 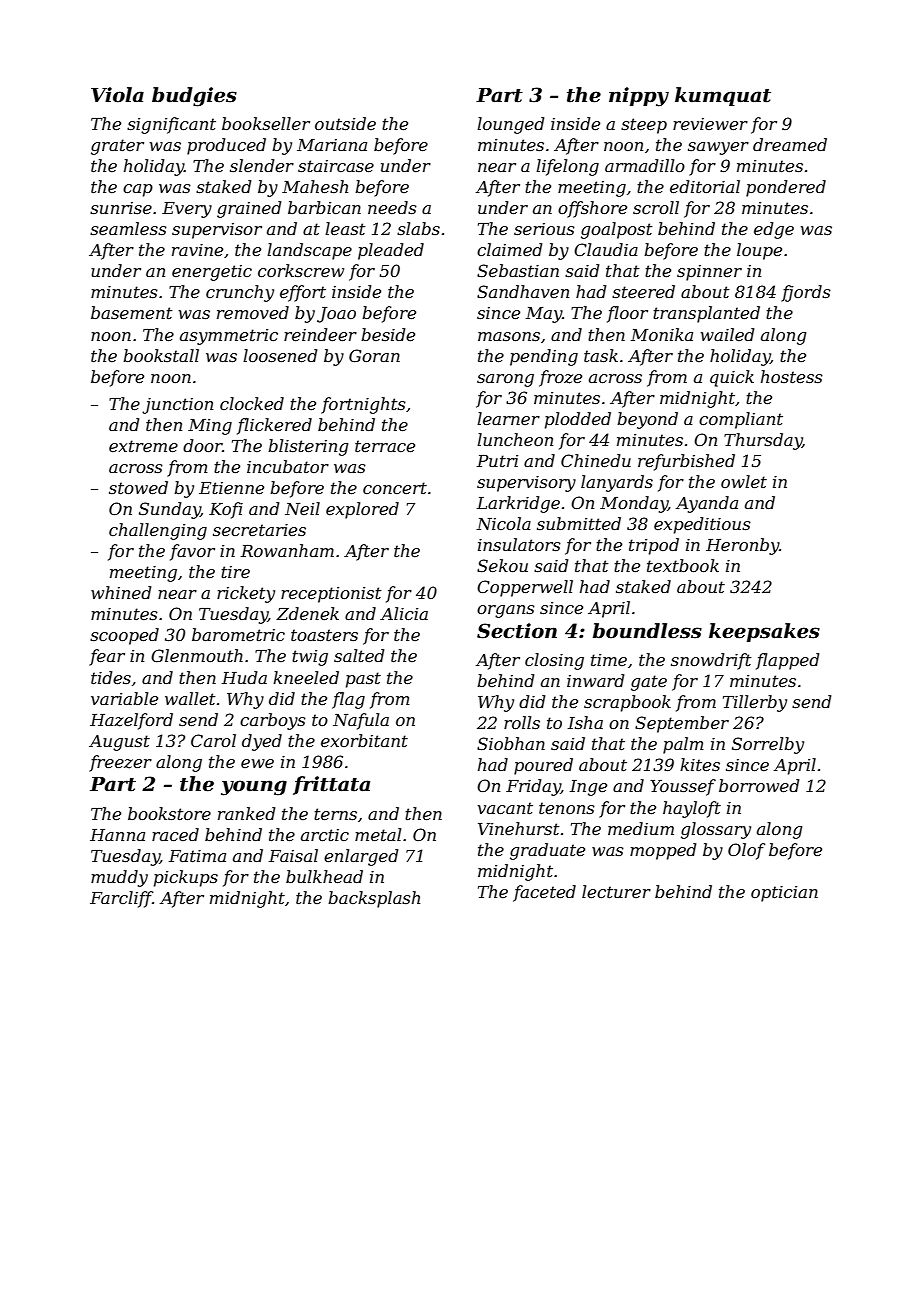 What do you see at coordinates (117, 95) in the screenshot?
I see `Viola` at bounding box center [117, 95].
